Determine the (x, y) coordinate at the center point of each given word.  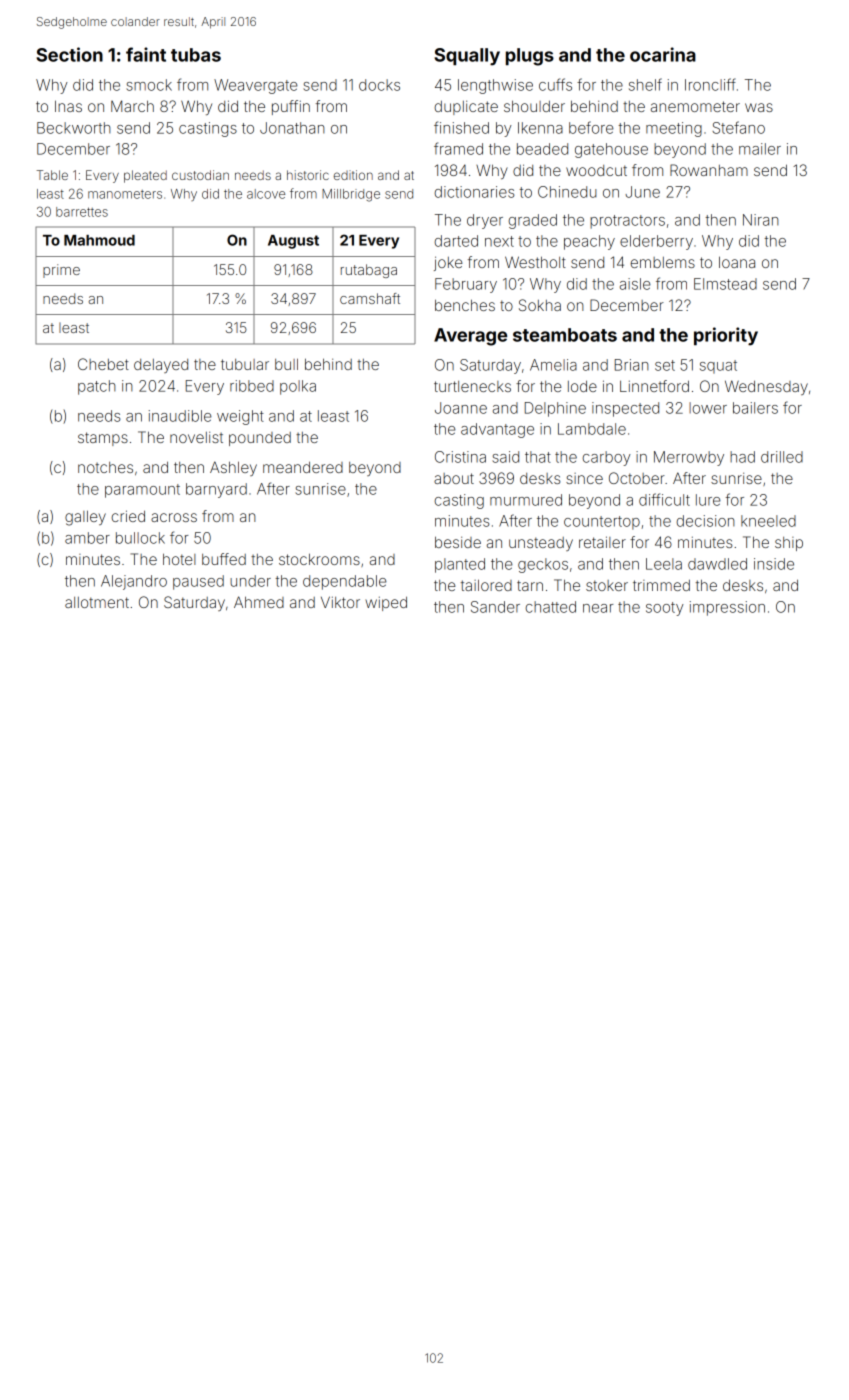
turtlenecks (472, 386)
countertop (602, 523)
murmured (526, 500)
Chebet (103, 364)
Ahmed (259, 602)
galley (85, 518)
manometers (125, 194)
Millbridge (351, 195)
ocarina (663, 54)
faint (146, 54)
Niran (761, 220)
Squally (467, 57)
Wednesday (766, 387)
